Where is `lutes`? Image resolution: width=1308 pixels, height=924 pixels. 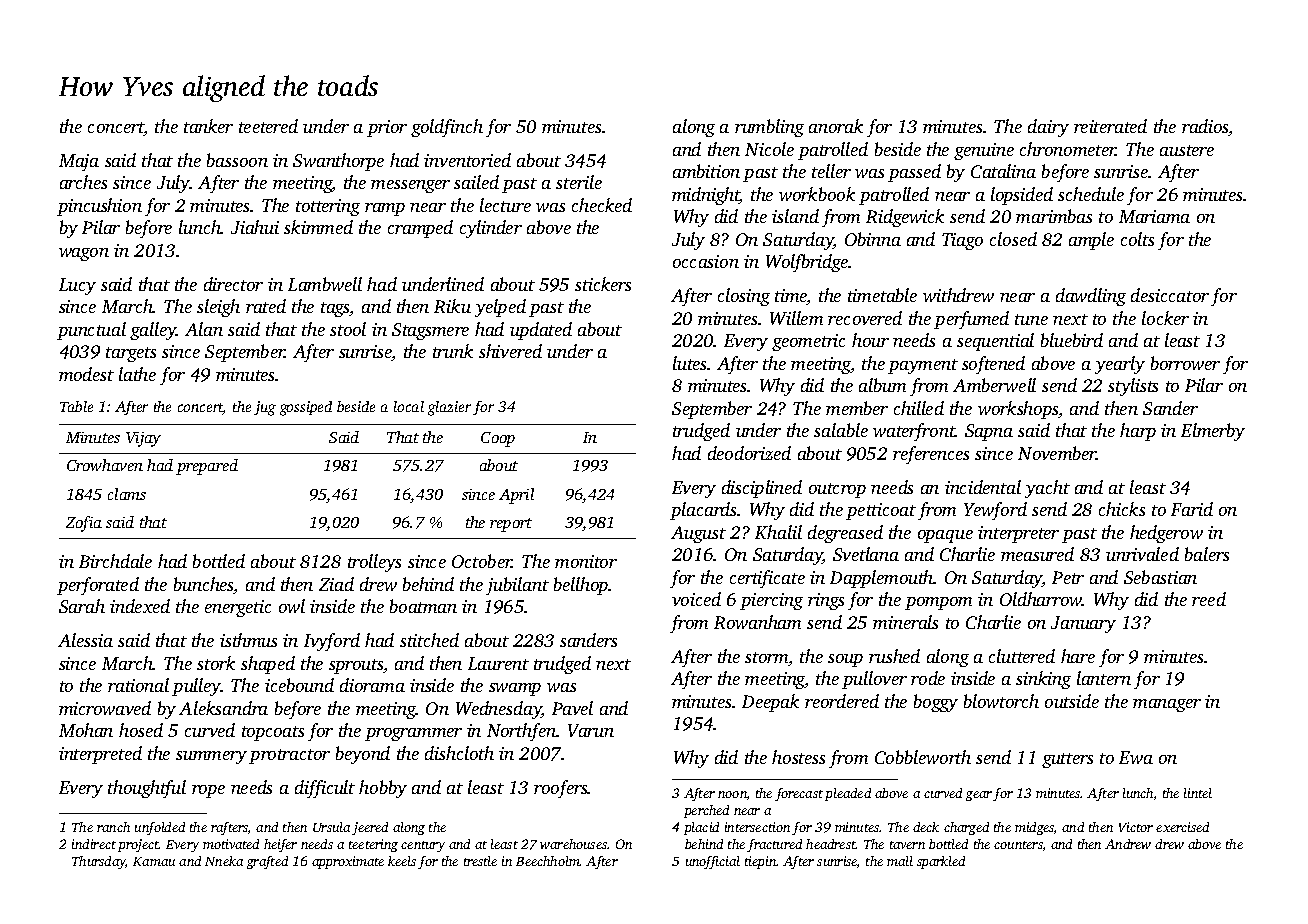 lutes is located at coordinates (690, 363).
